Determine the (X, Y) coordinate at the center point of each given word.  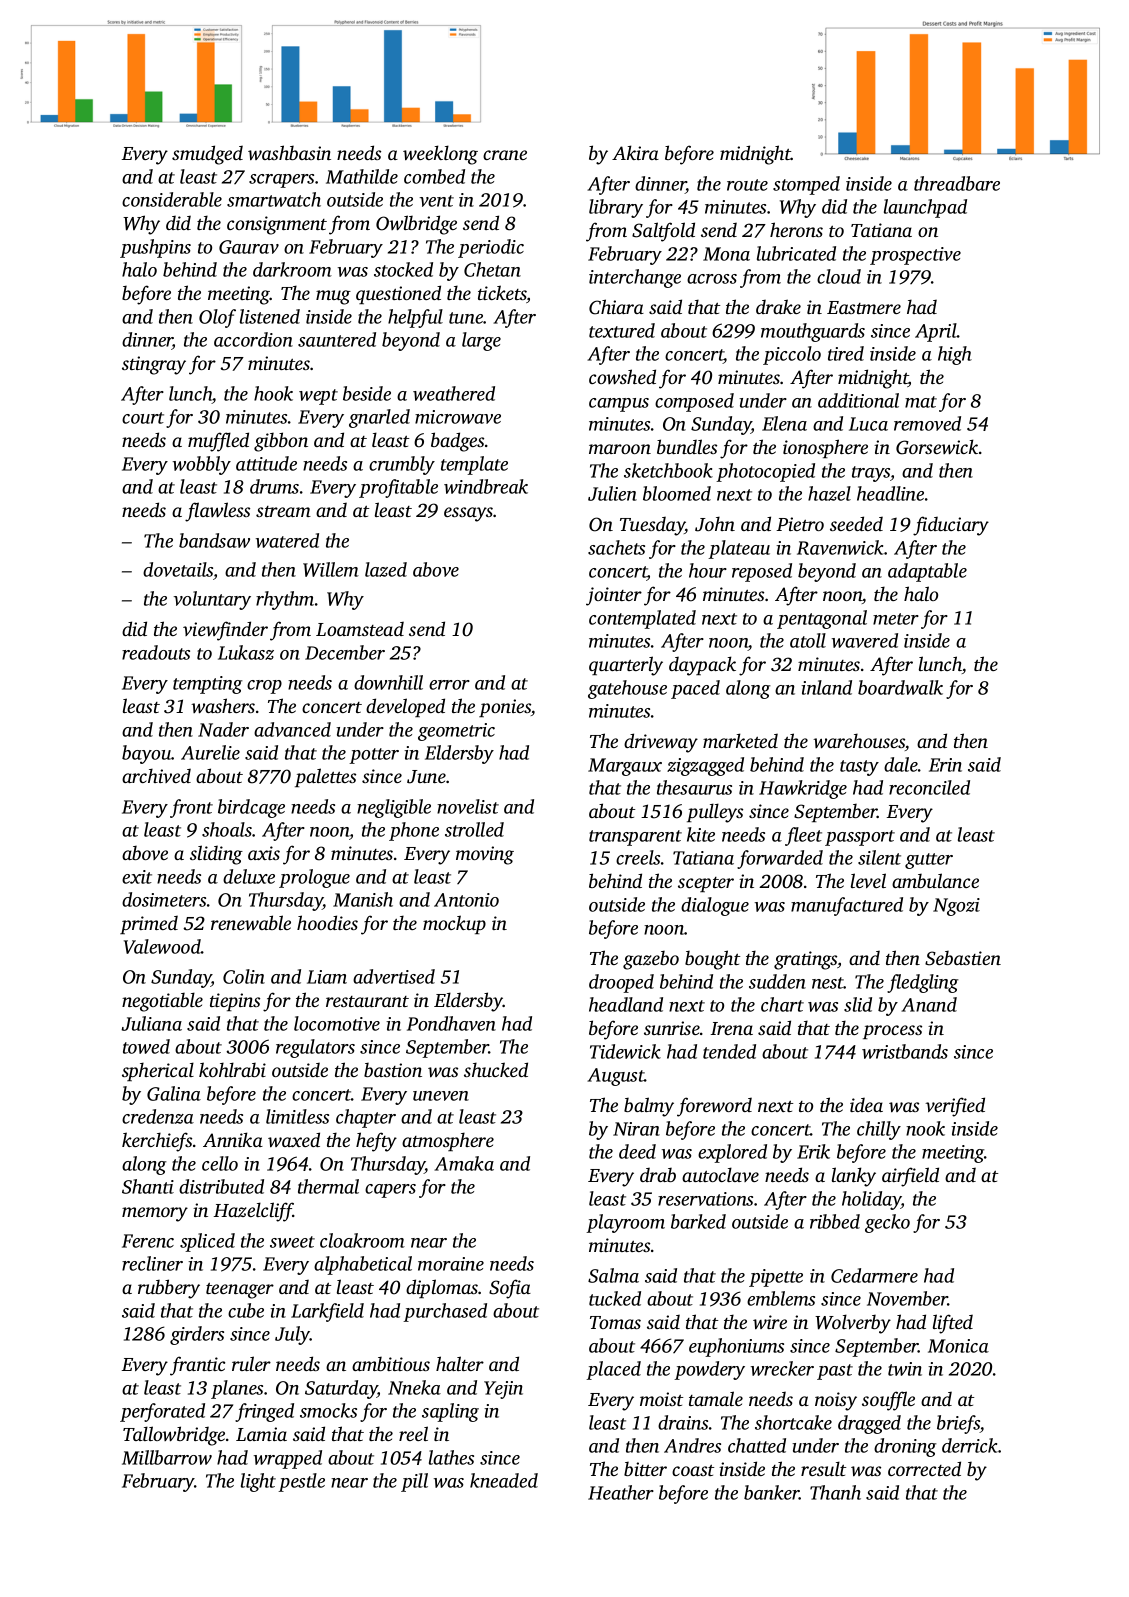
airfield (910, 1177)
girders (197, 1335)
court (143, 418)
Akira (635, 152)
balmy (649, 1107)
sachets (616, 547)
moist (661, 1399)
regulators (315, 1048)
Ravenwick (840, 547)
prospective (915, 256)
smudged (207, 155)
